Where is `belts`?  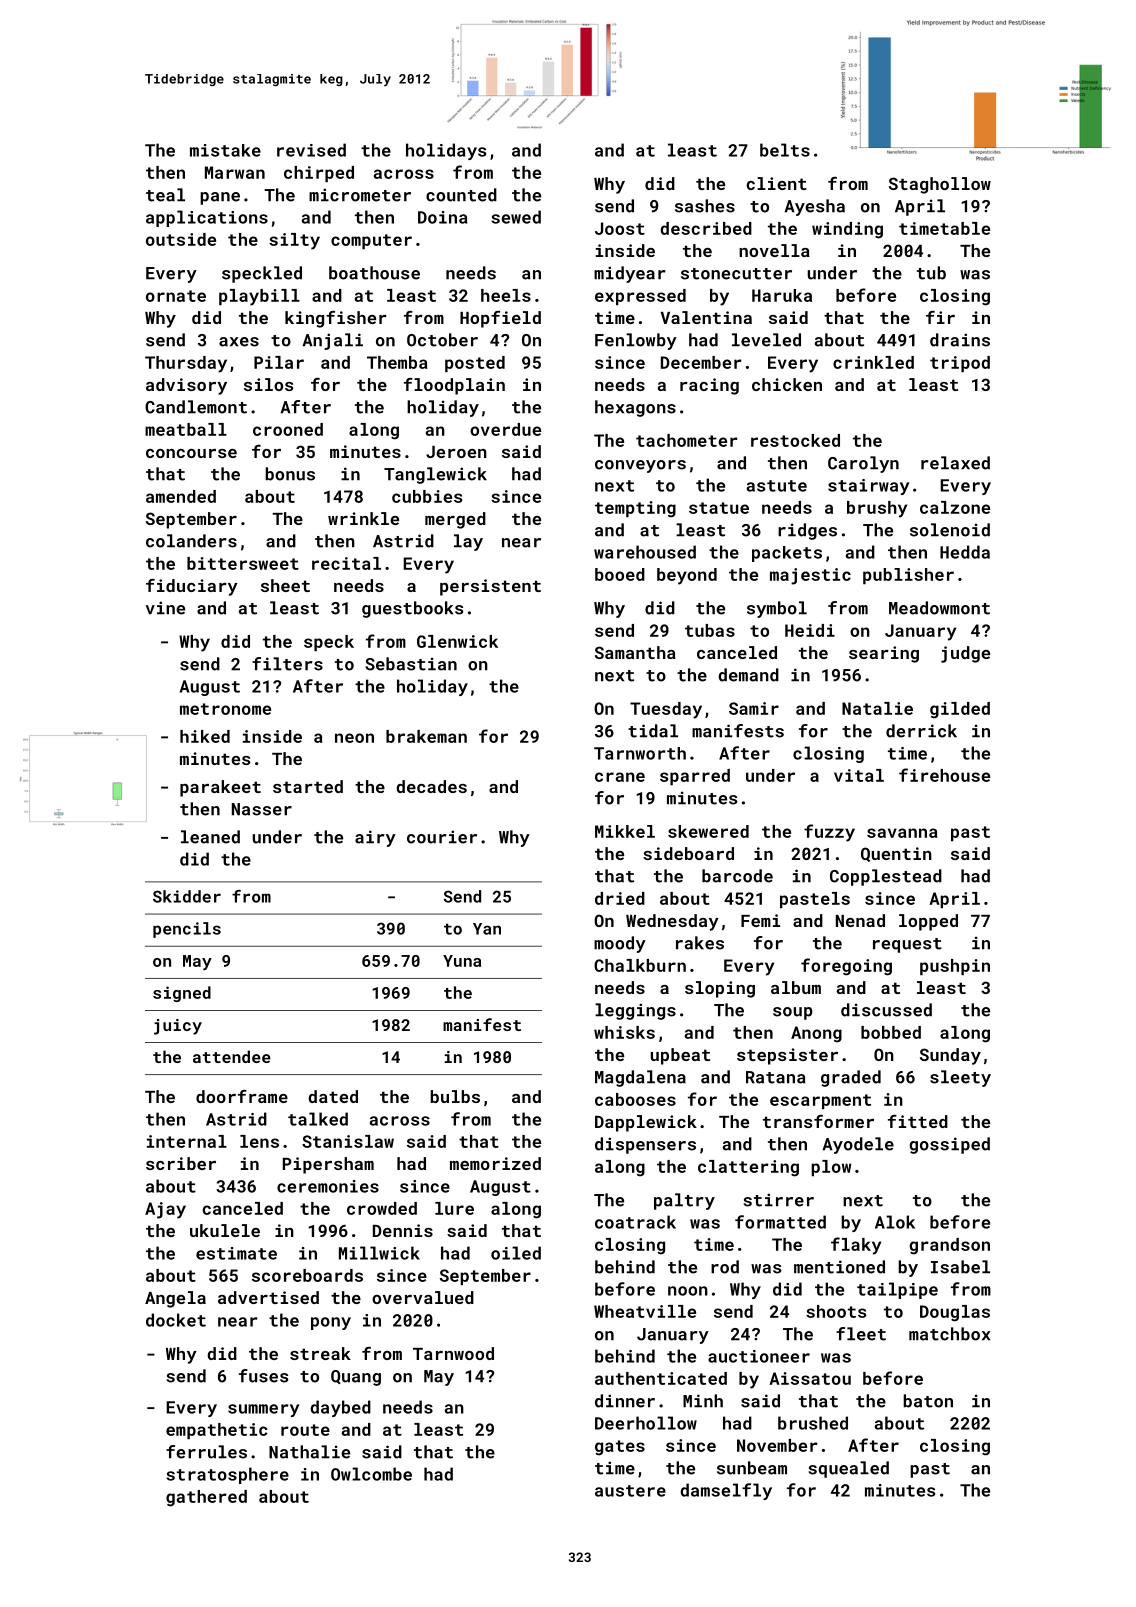 belts is located at coordinates (785, 150).
